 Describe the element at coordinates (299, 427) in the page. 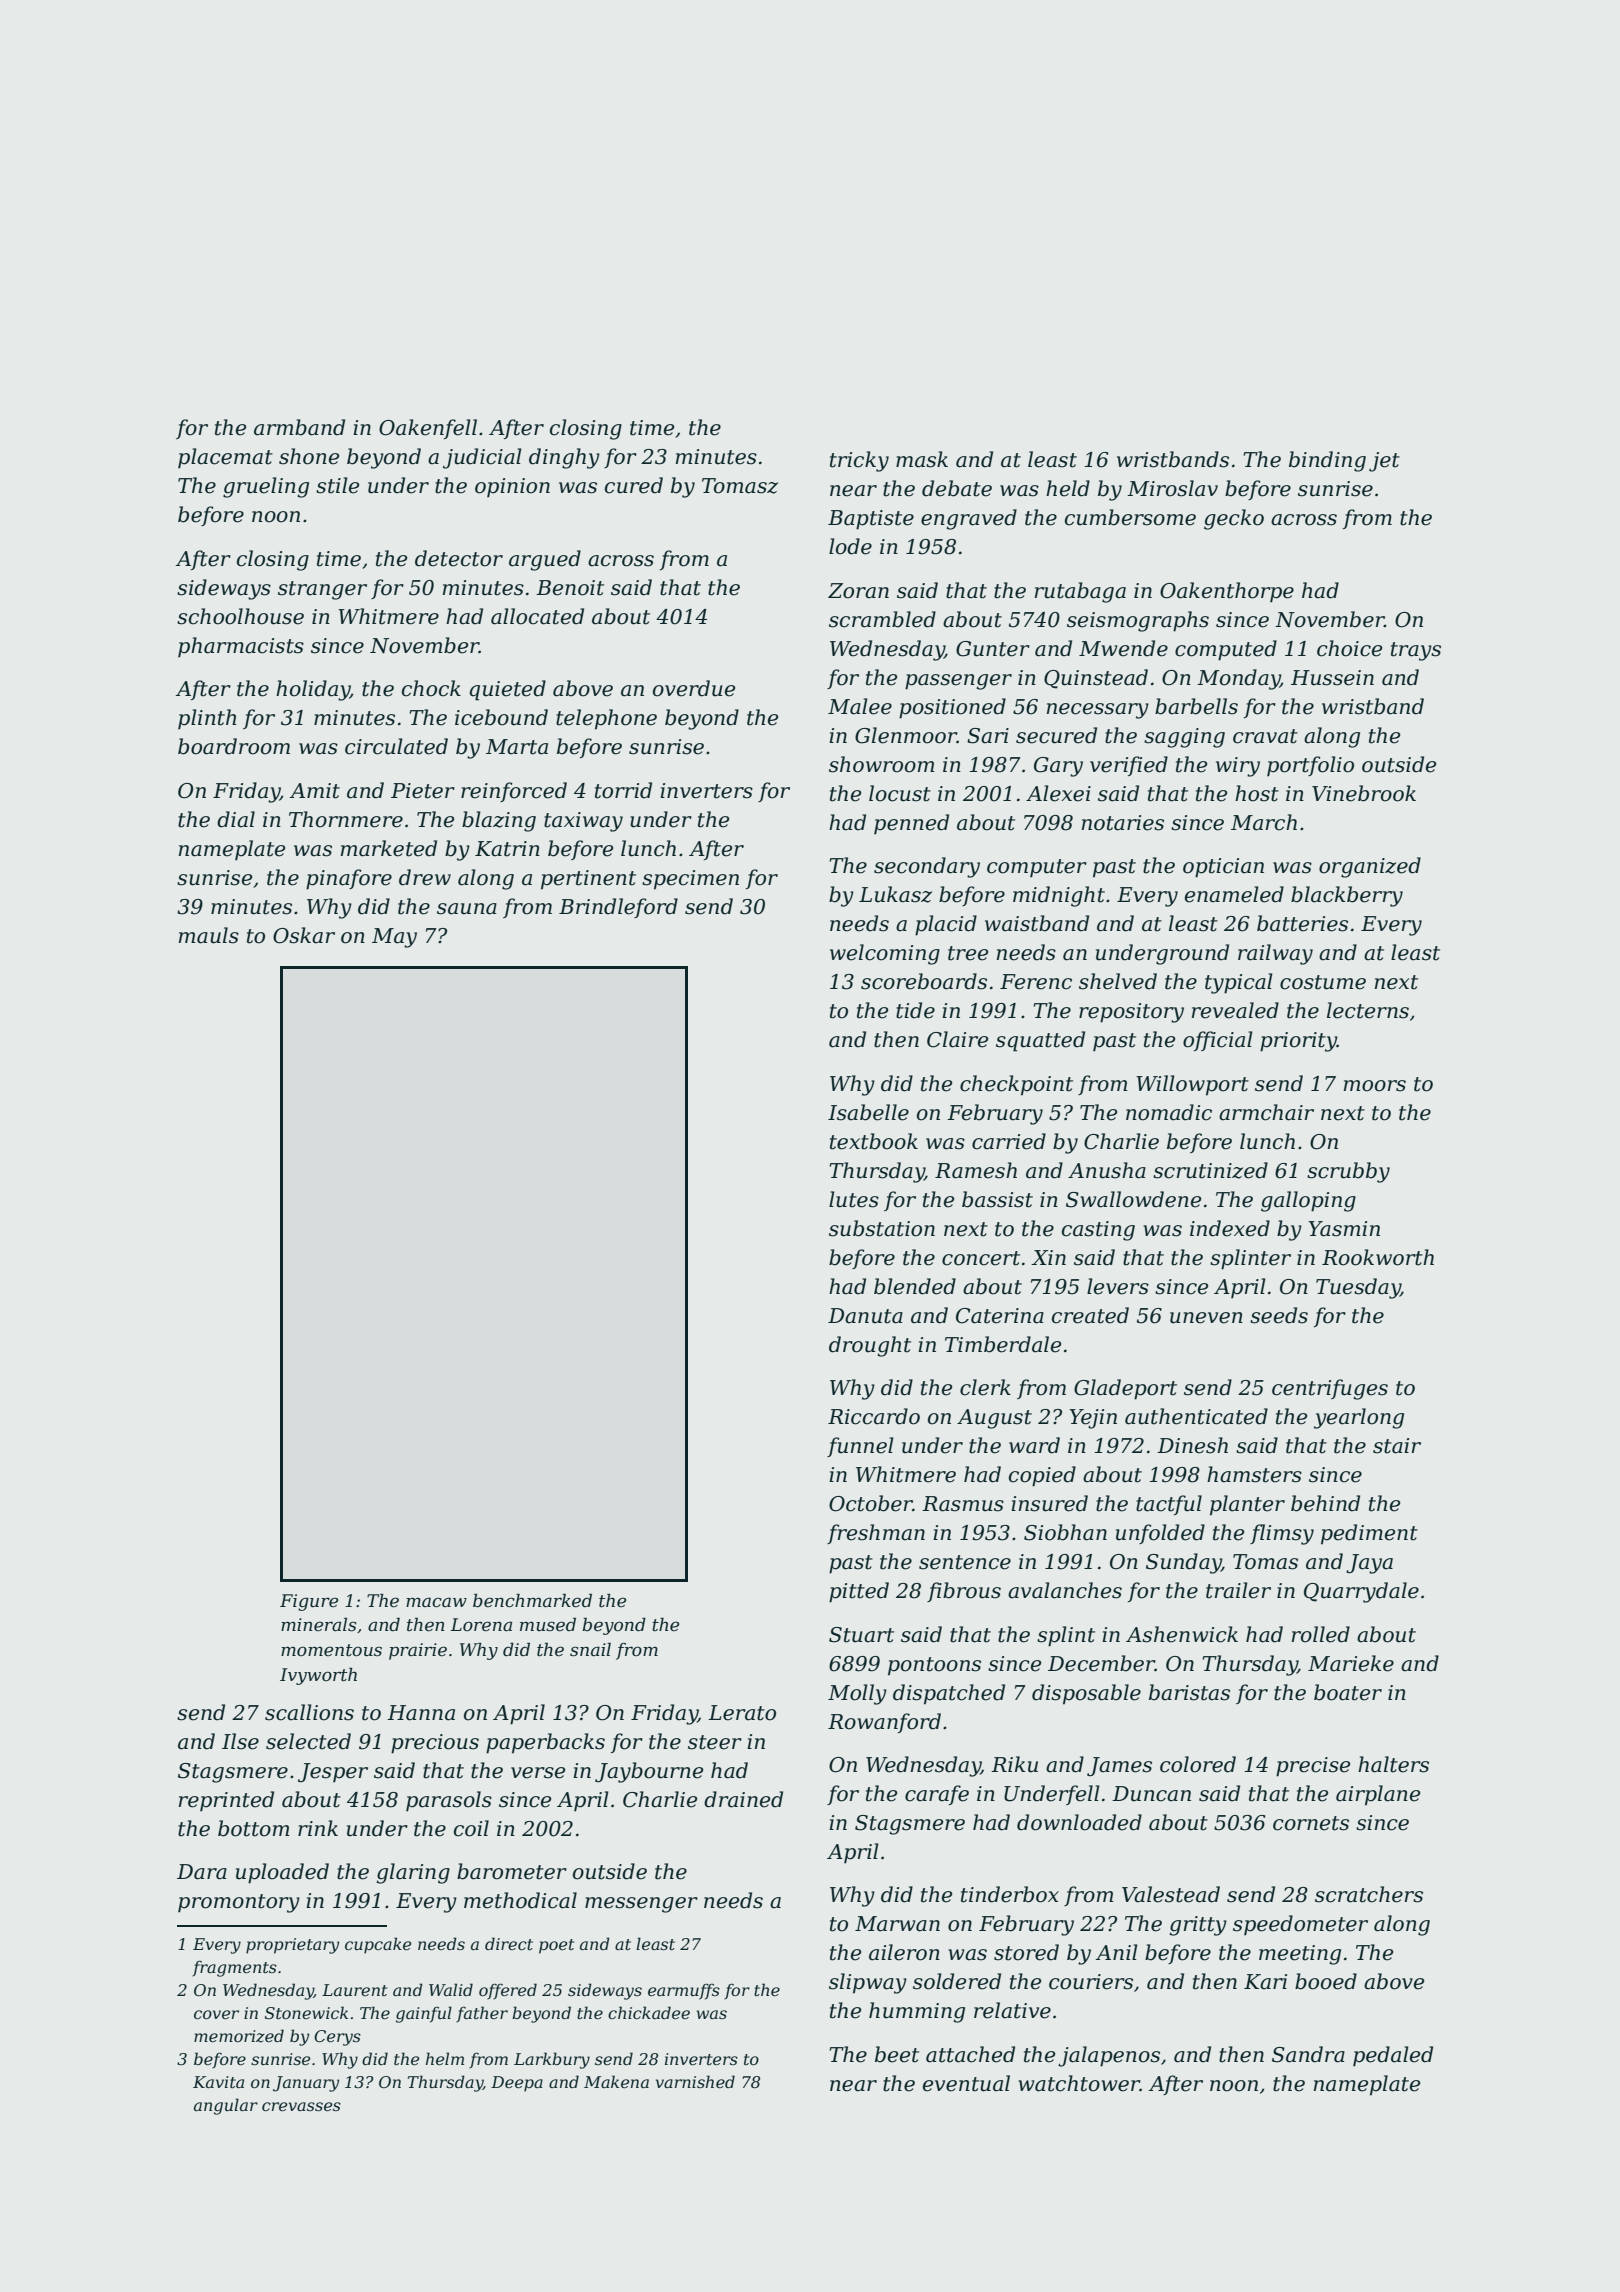

I see `armband` at that location.
